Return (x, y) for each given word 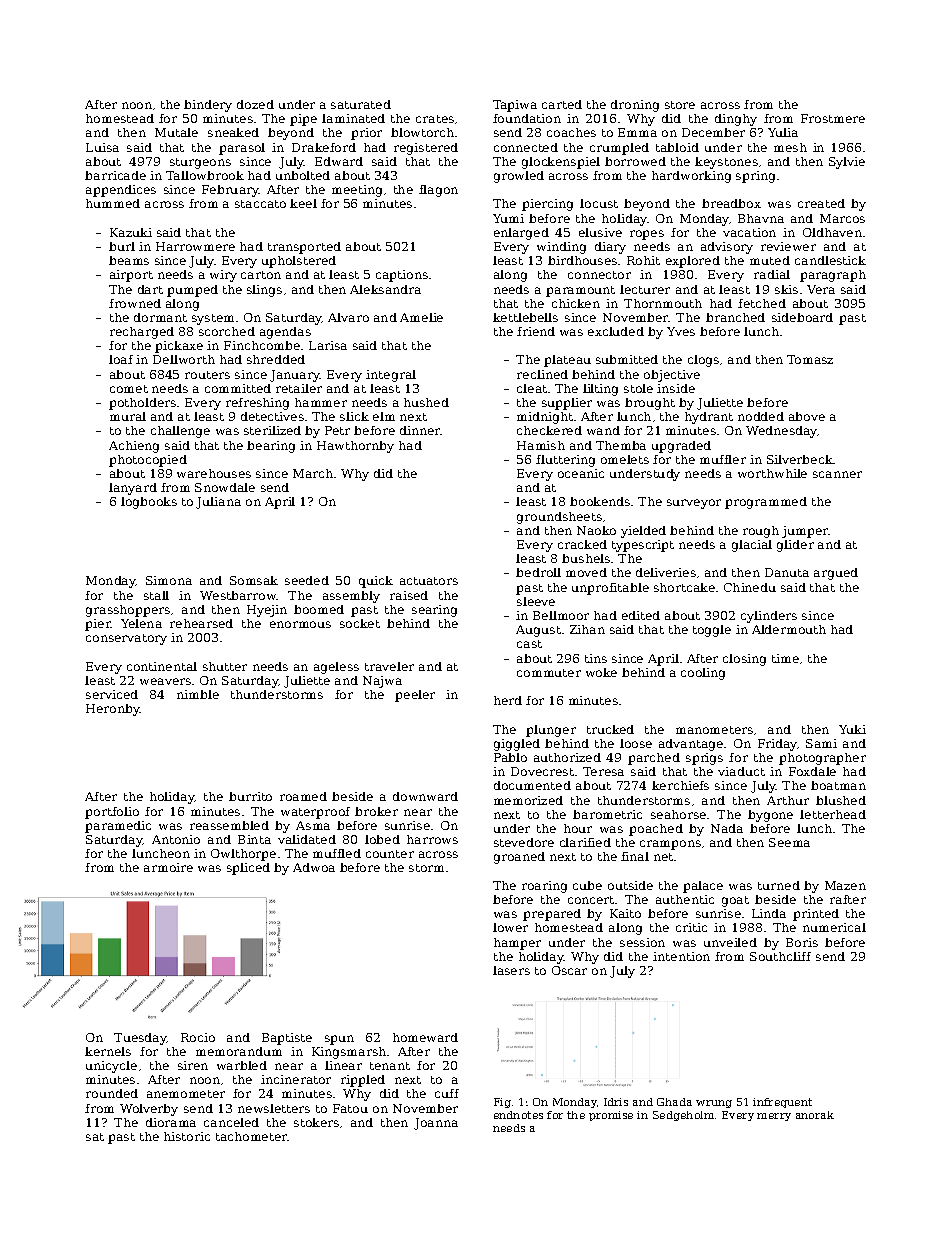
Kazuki (131, 232)
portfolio (112, 813)
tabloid (677, 147)
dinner (420, 430)
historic (187, 1136)
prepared (552, 915)
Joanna (436, 1124)
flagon (438, 191)
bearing (271, 447)
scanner (837, 474)
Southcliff (780, 956)
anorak (815, 1115)
